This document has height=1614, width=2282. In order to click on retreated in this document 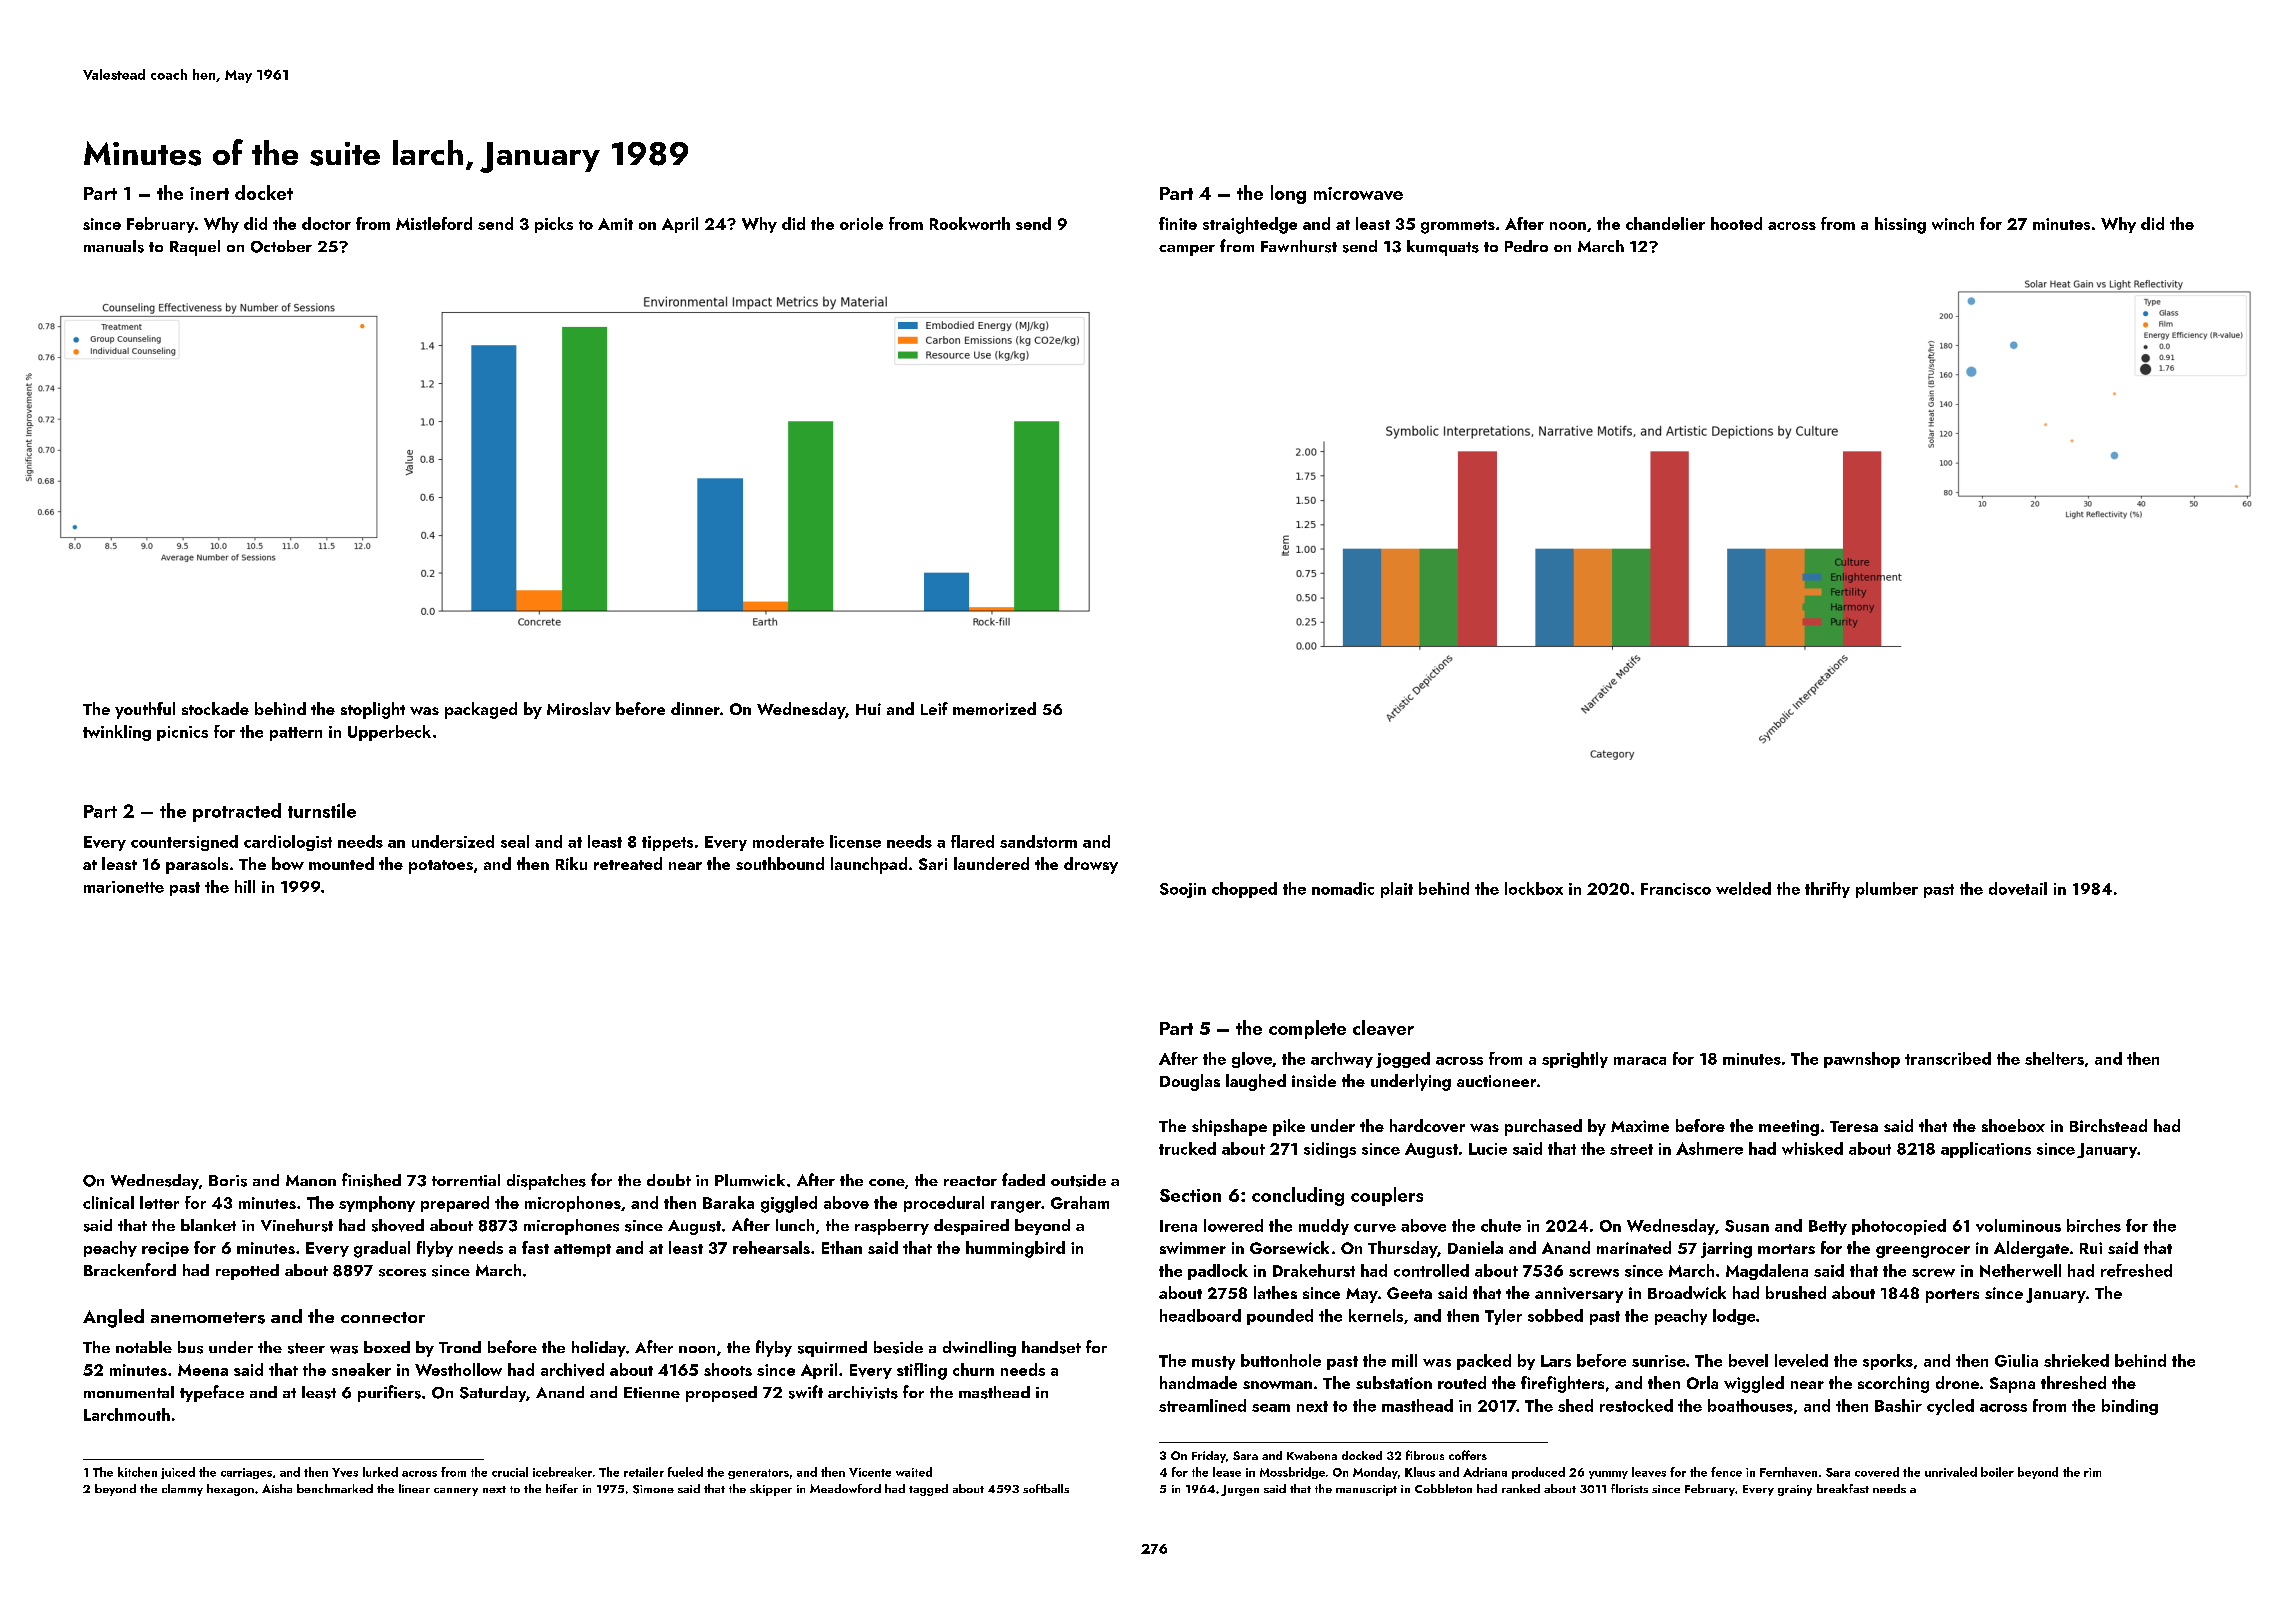, I will do `click(628, 863)`.
